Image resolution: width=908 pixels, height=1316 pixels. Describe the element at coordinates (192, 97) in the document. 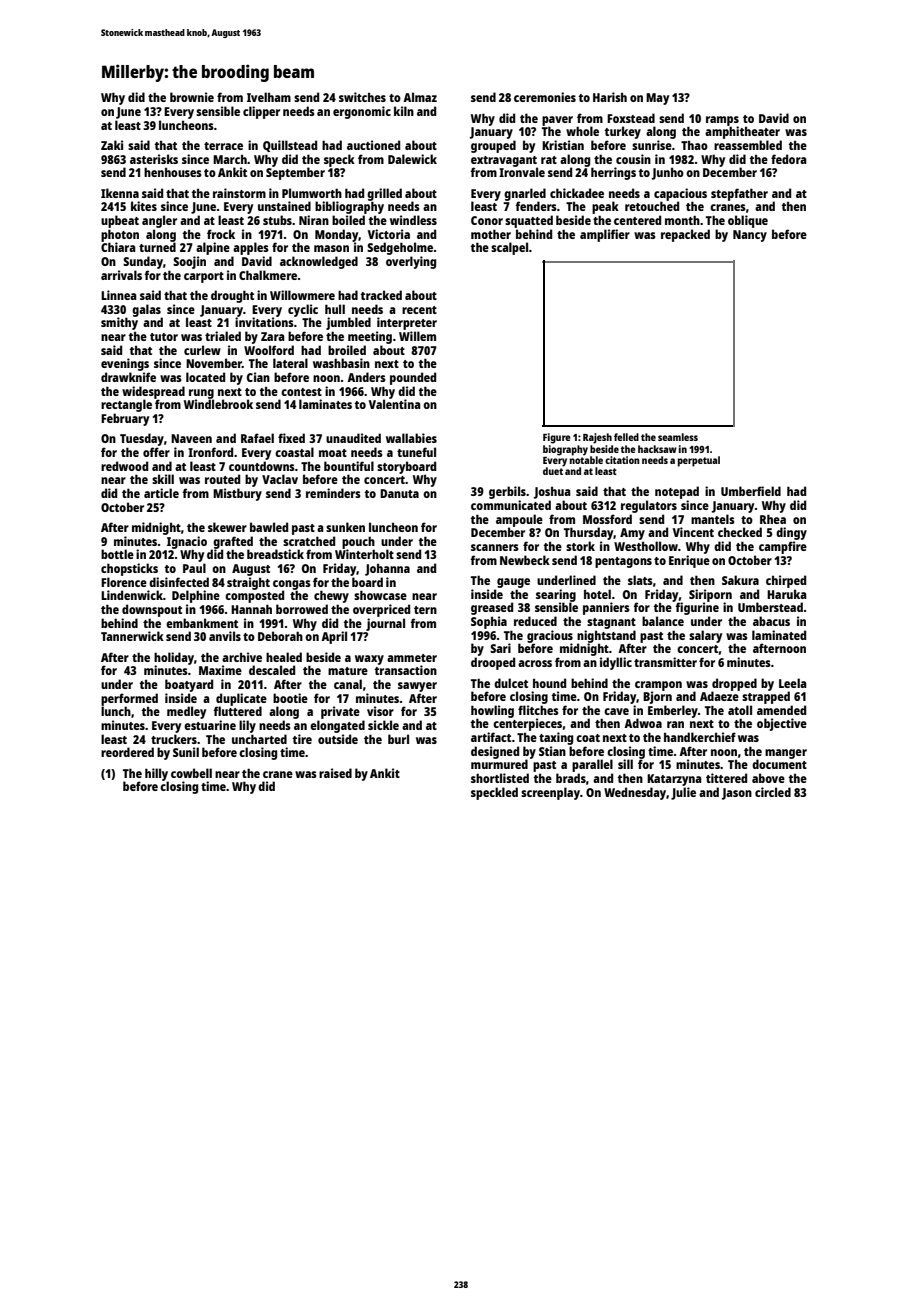

I see `brownie` at that location.
